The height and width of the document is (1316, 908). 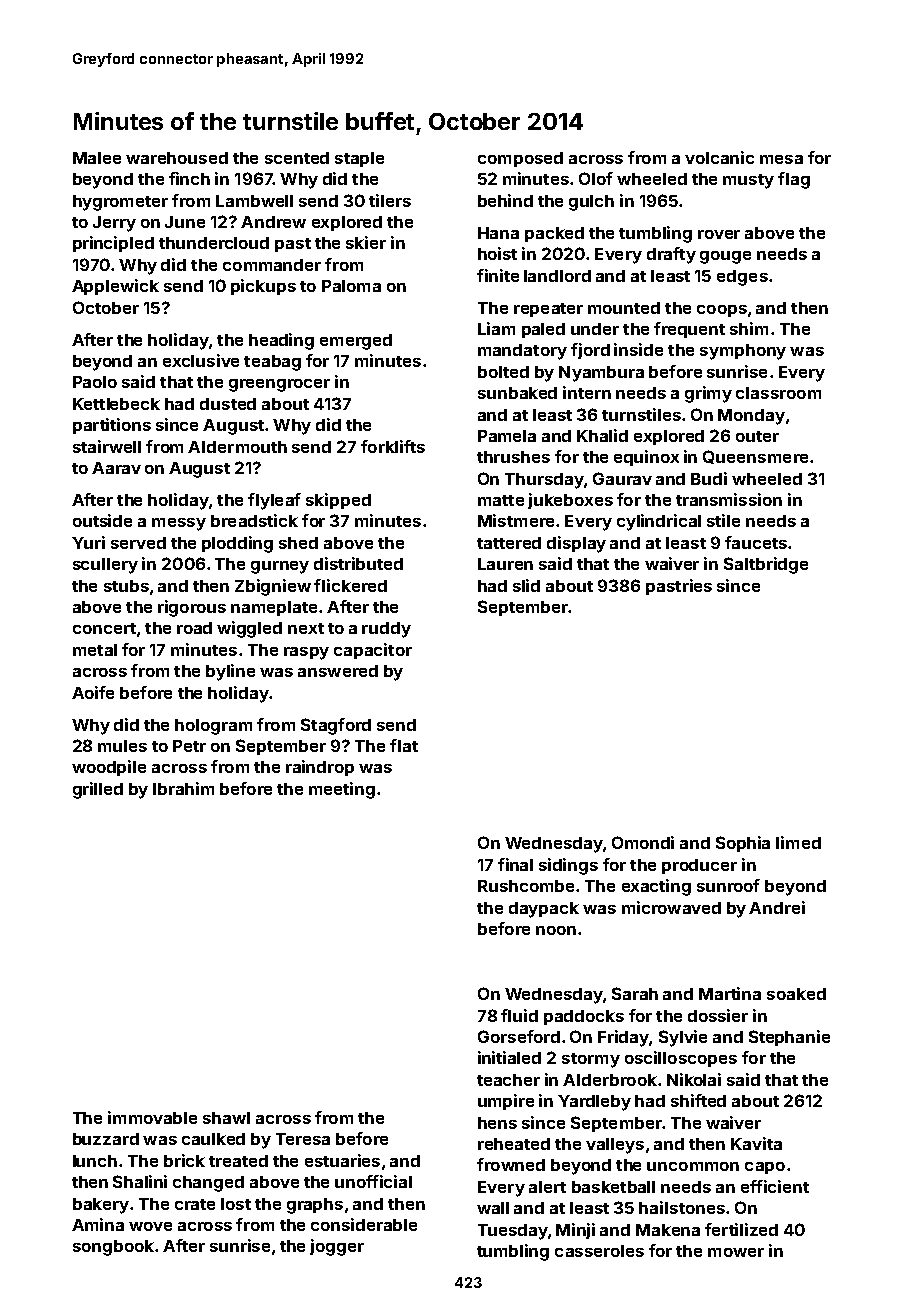 What do you see at coordinates (736, 1252) in the document?
I see `mower` at bounding box center [736, 1252].
